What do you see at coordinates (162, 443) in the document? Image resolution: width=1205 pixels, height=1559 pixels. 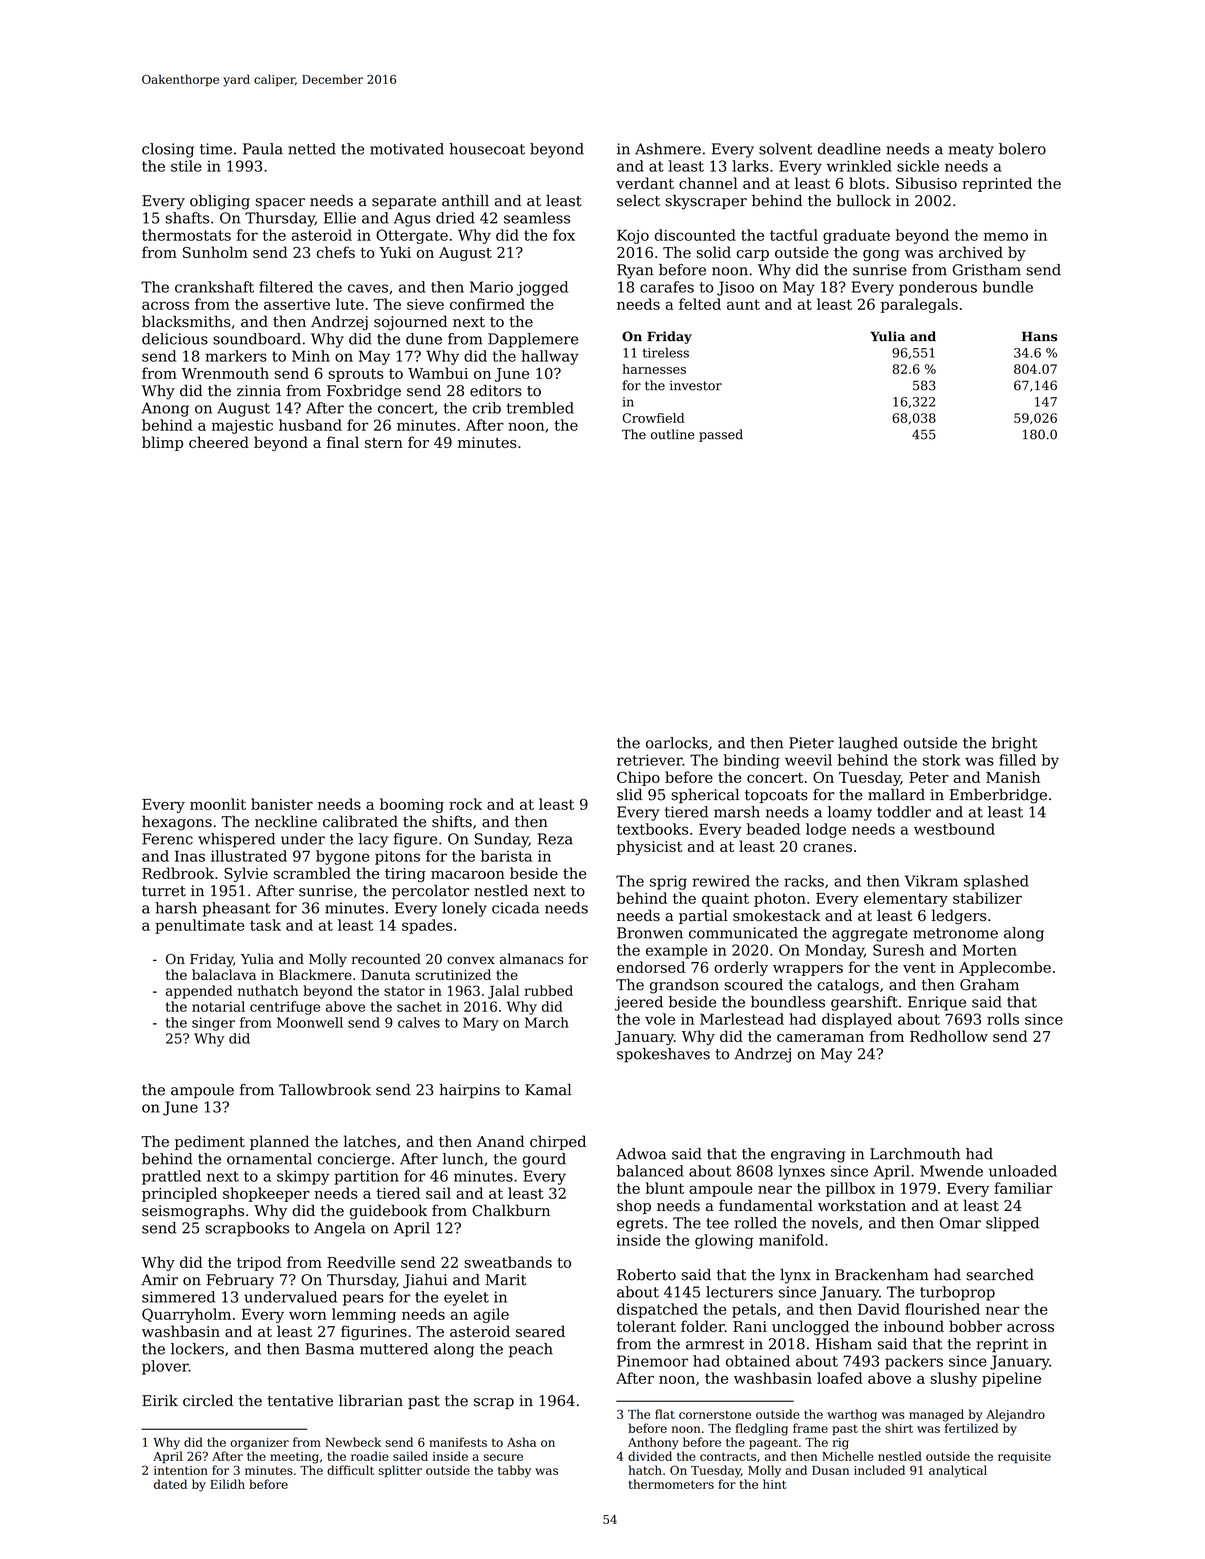 I see `blimp` at bounding box center [162, 443].
